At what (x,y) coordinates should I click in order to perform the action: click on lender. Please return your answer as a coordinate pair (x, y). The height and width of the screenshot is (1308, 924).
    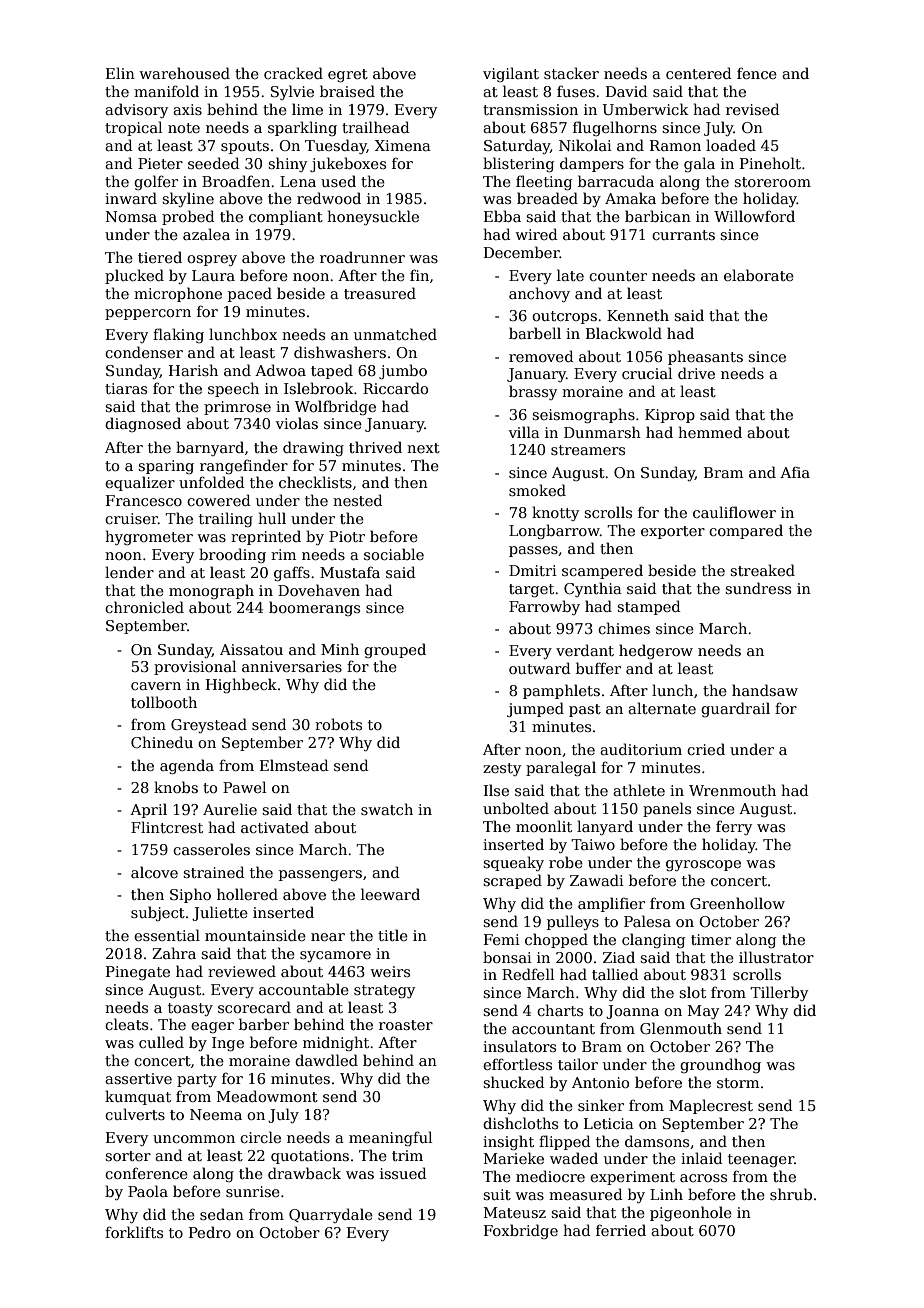
    Looking at the image, I should click on (129, 572).
